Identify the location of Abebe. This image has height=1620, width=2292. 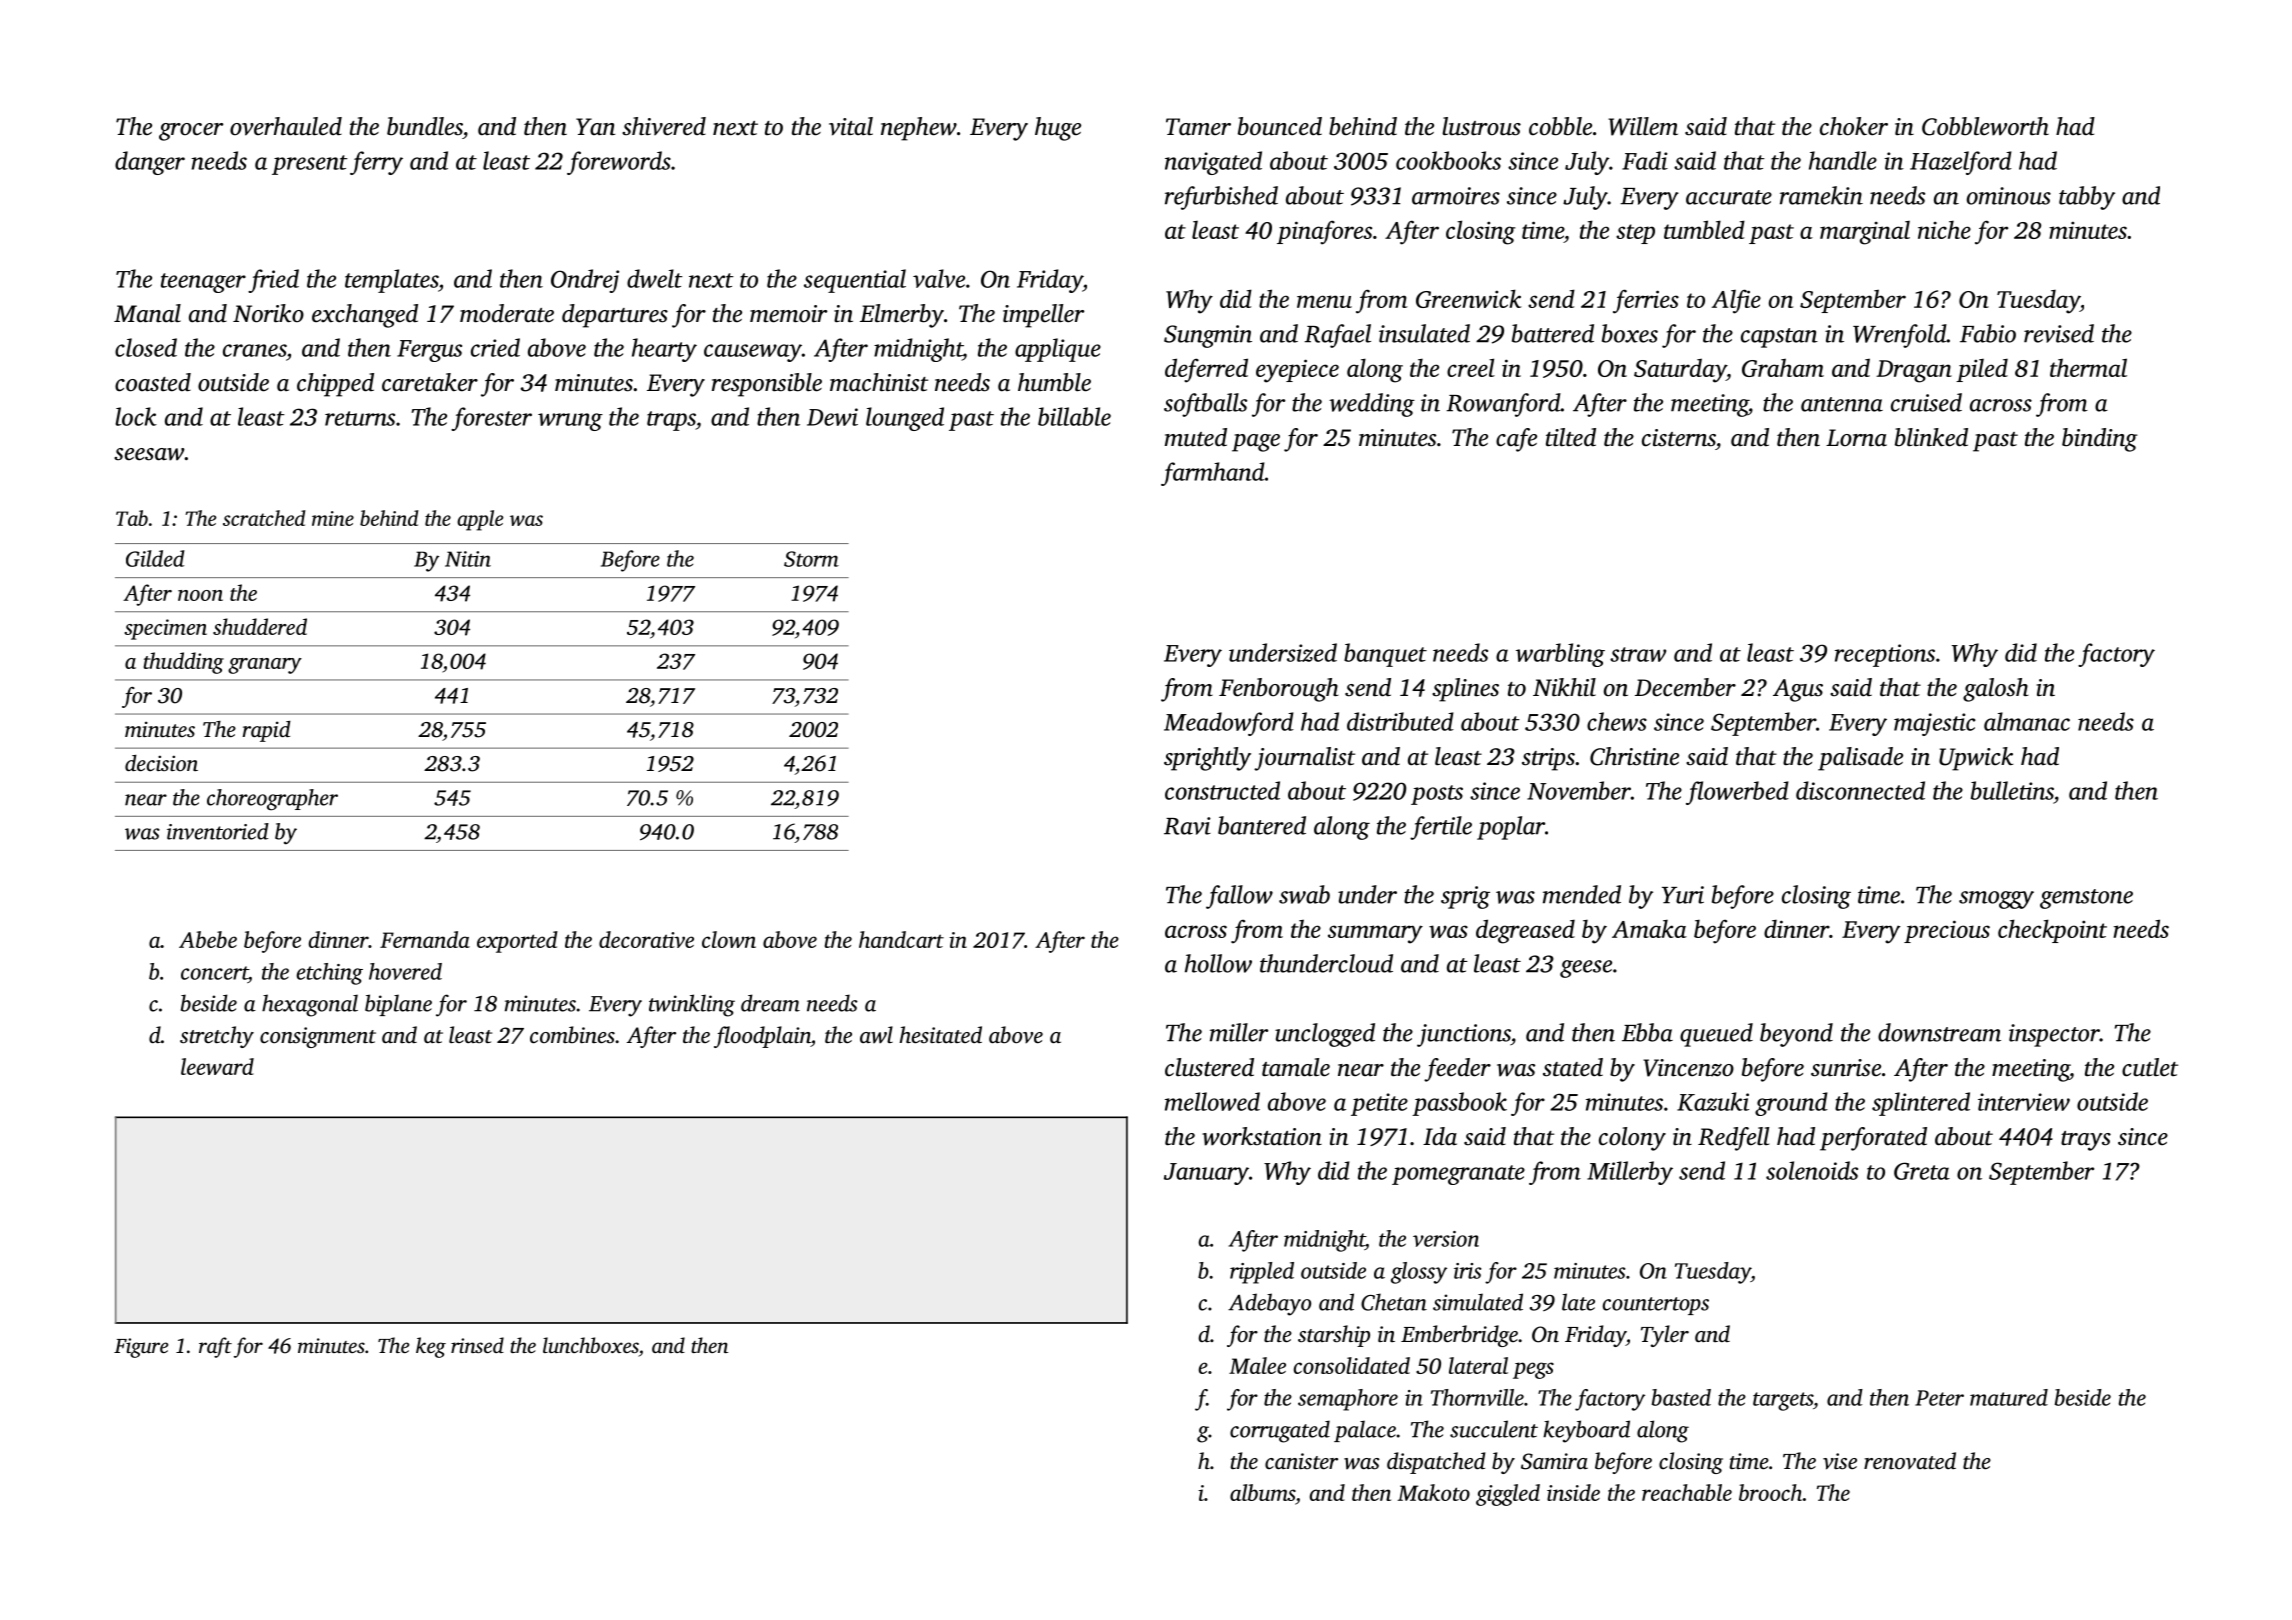
(208, 939).
